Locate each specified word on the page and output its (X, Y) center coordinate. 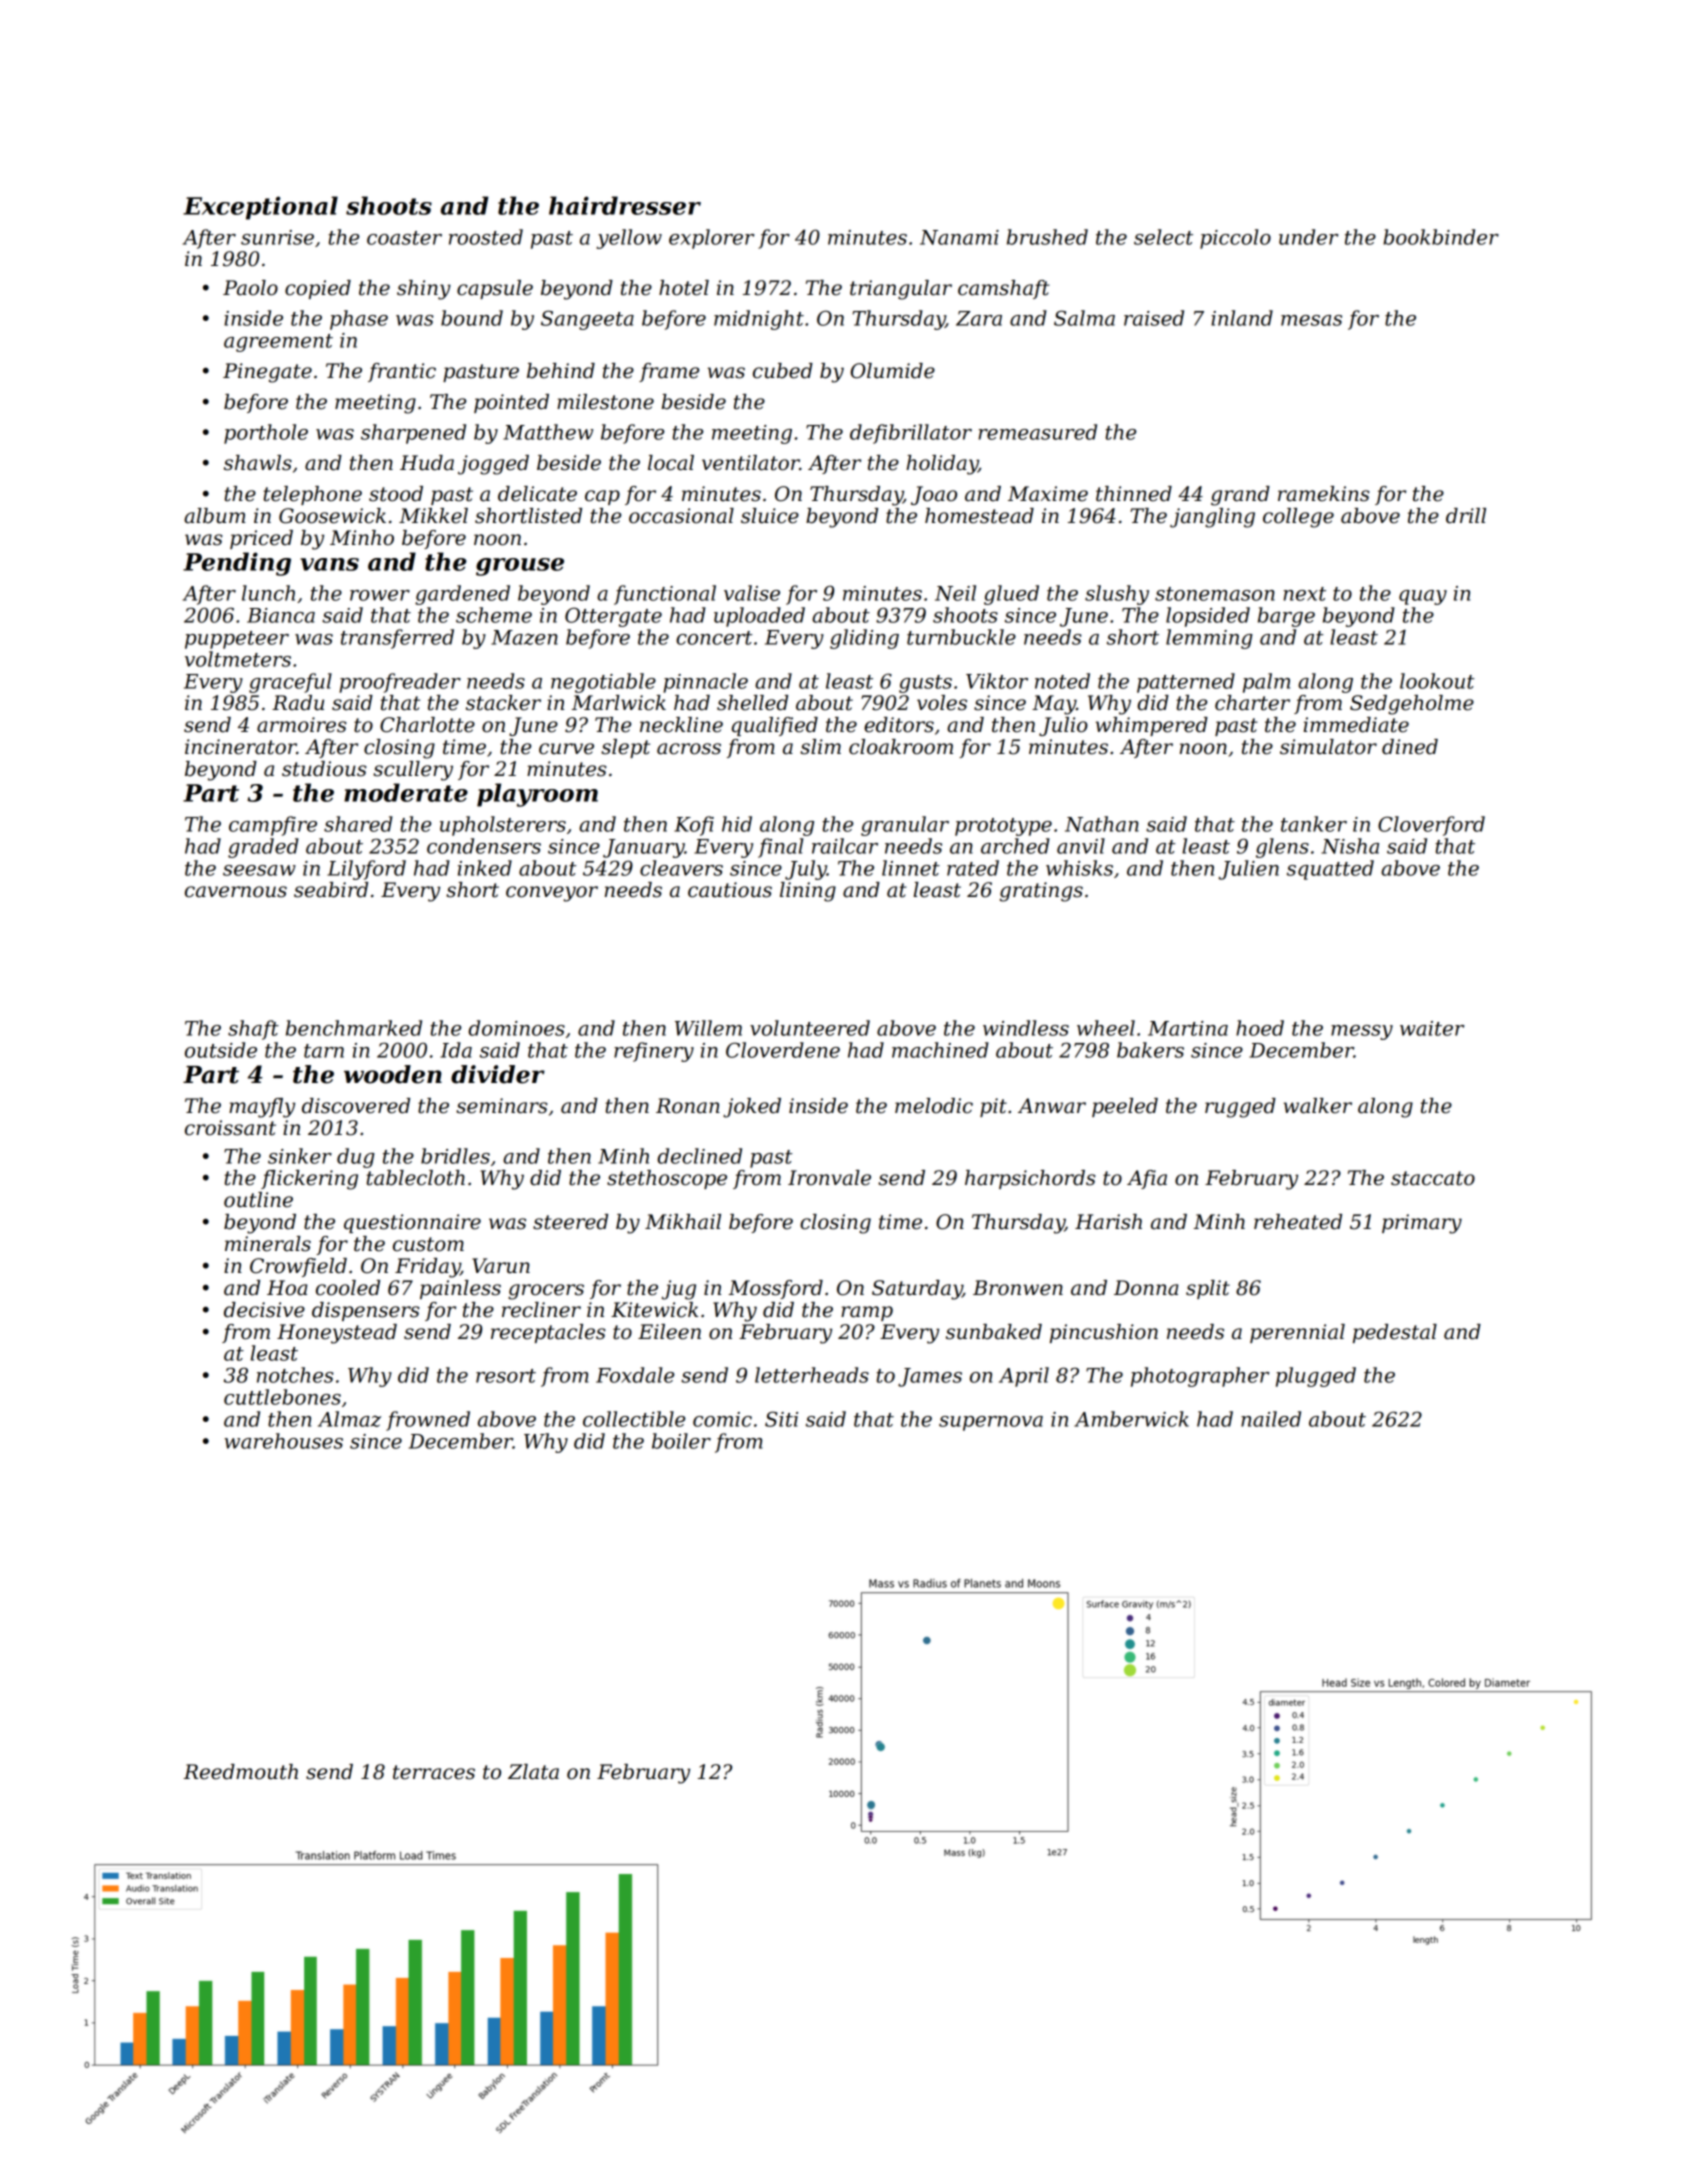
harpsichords (1030, 1179)
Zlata (533, 1772)
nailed (1271, 1419)
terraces (434, 1772)
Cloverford (1431, 826)
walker (1318, 1106)
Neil (955, 593)
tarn (324, 1051)
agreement (278, 343)
